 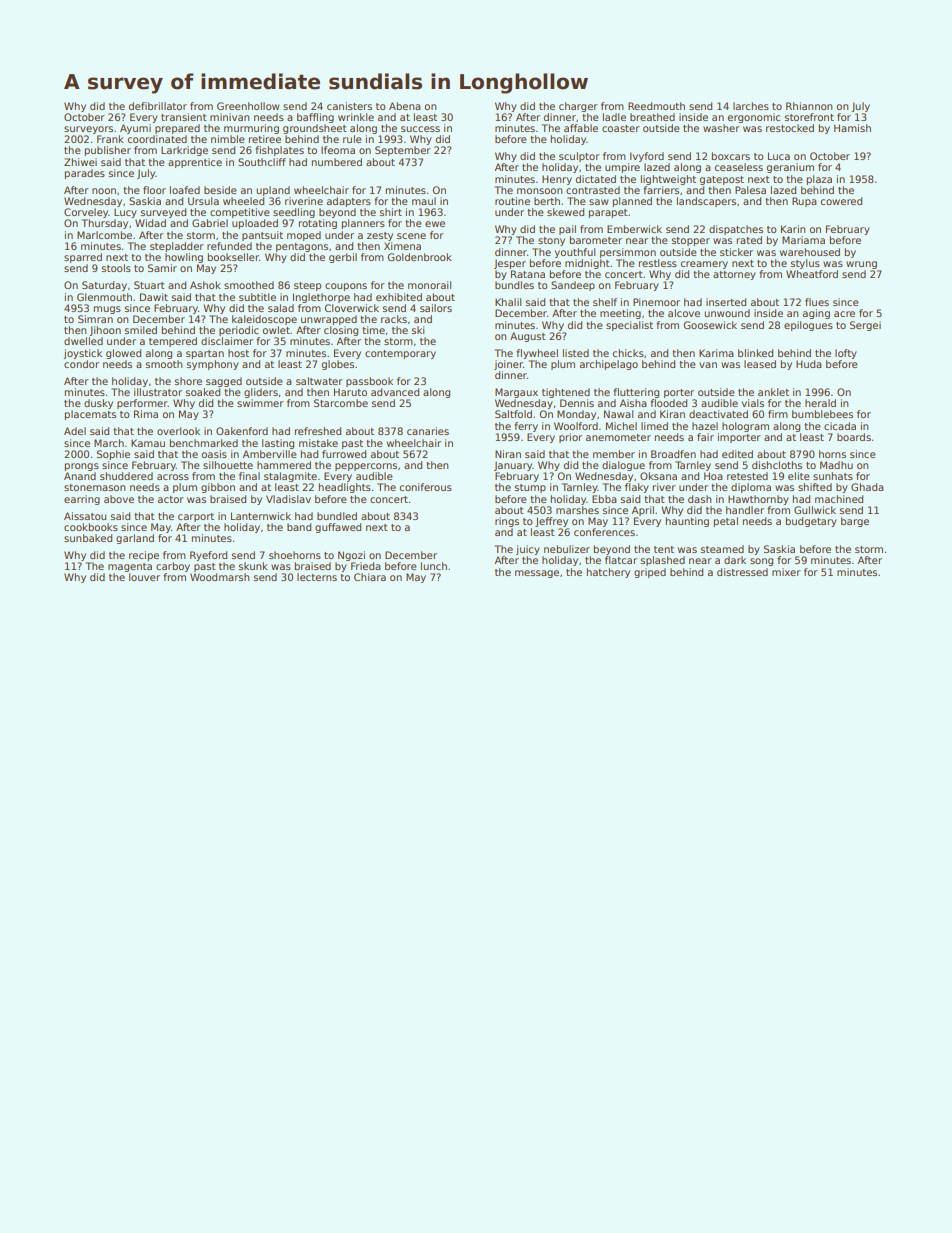 I want to click on seedling, so click(x=294, y=213).
